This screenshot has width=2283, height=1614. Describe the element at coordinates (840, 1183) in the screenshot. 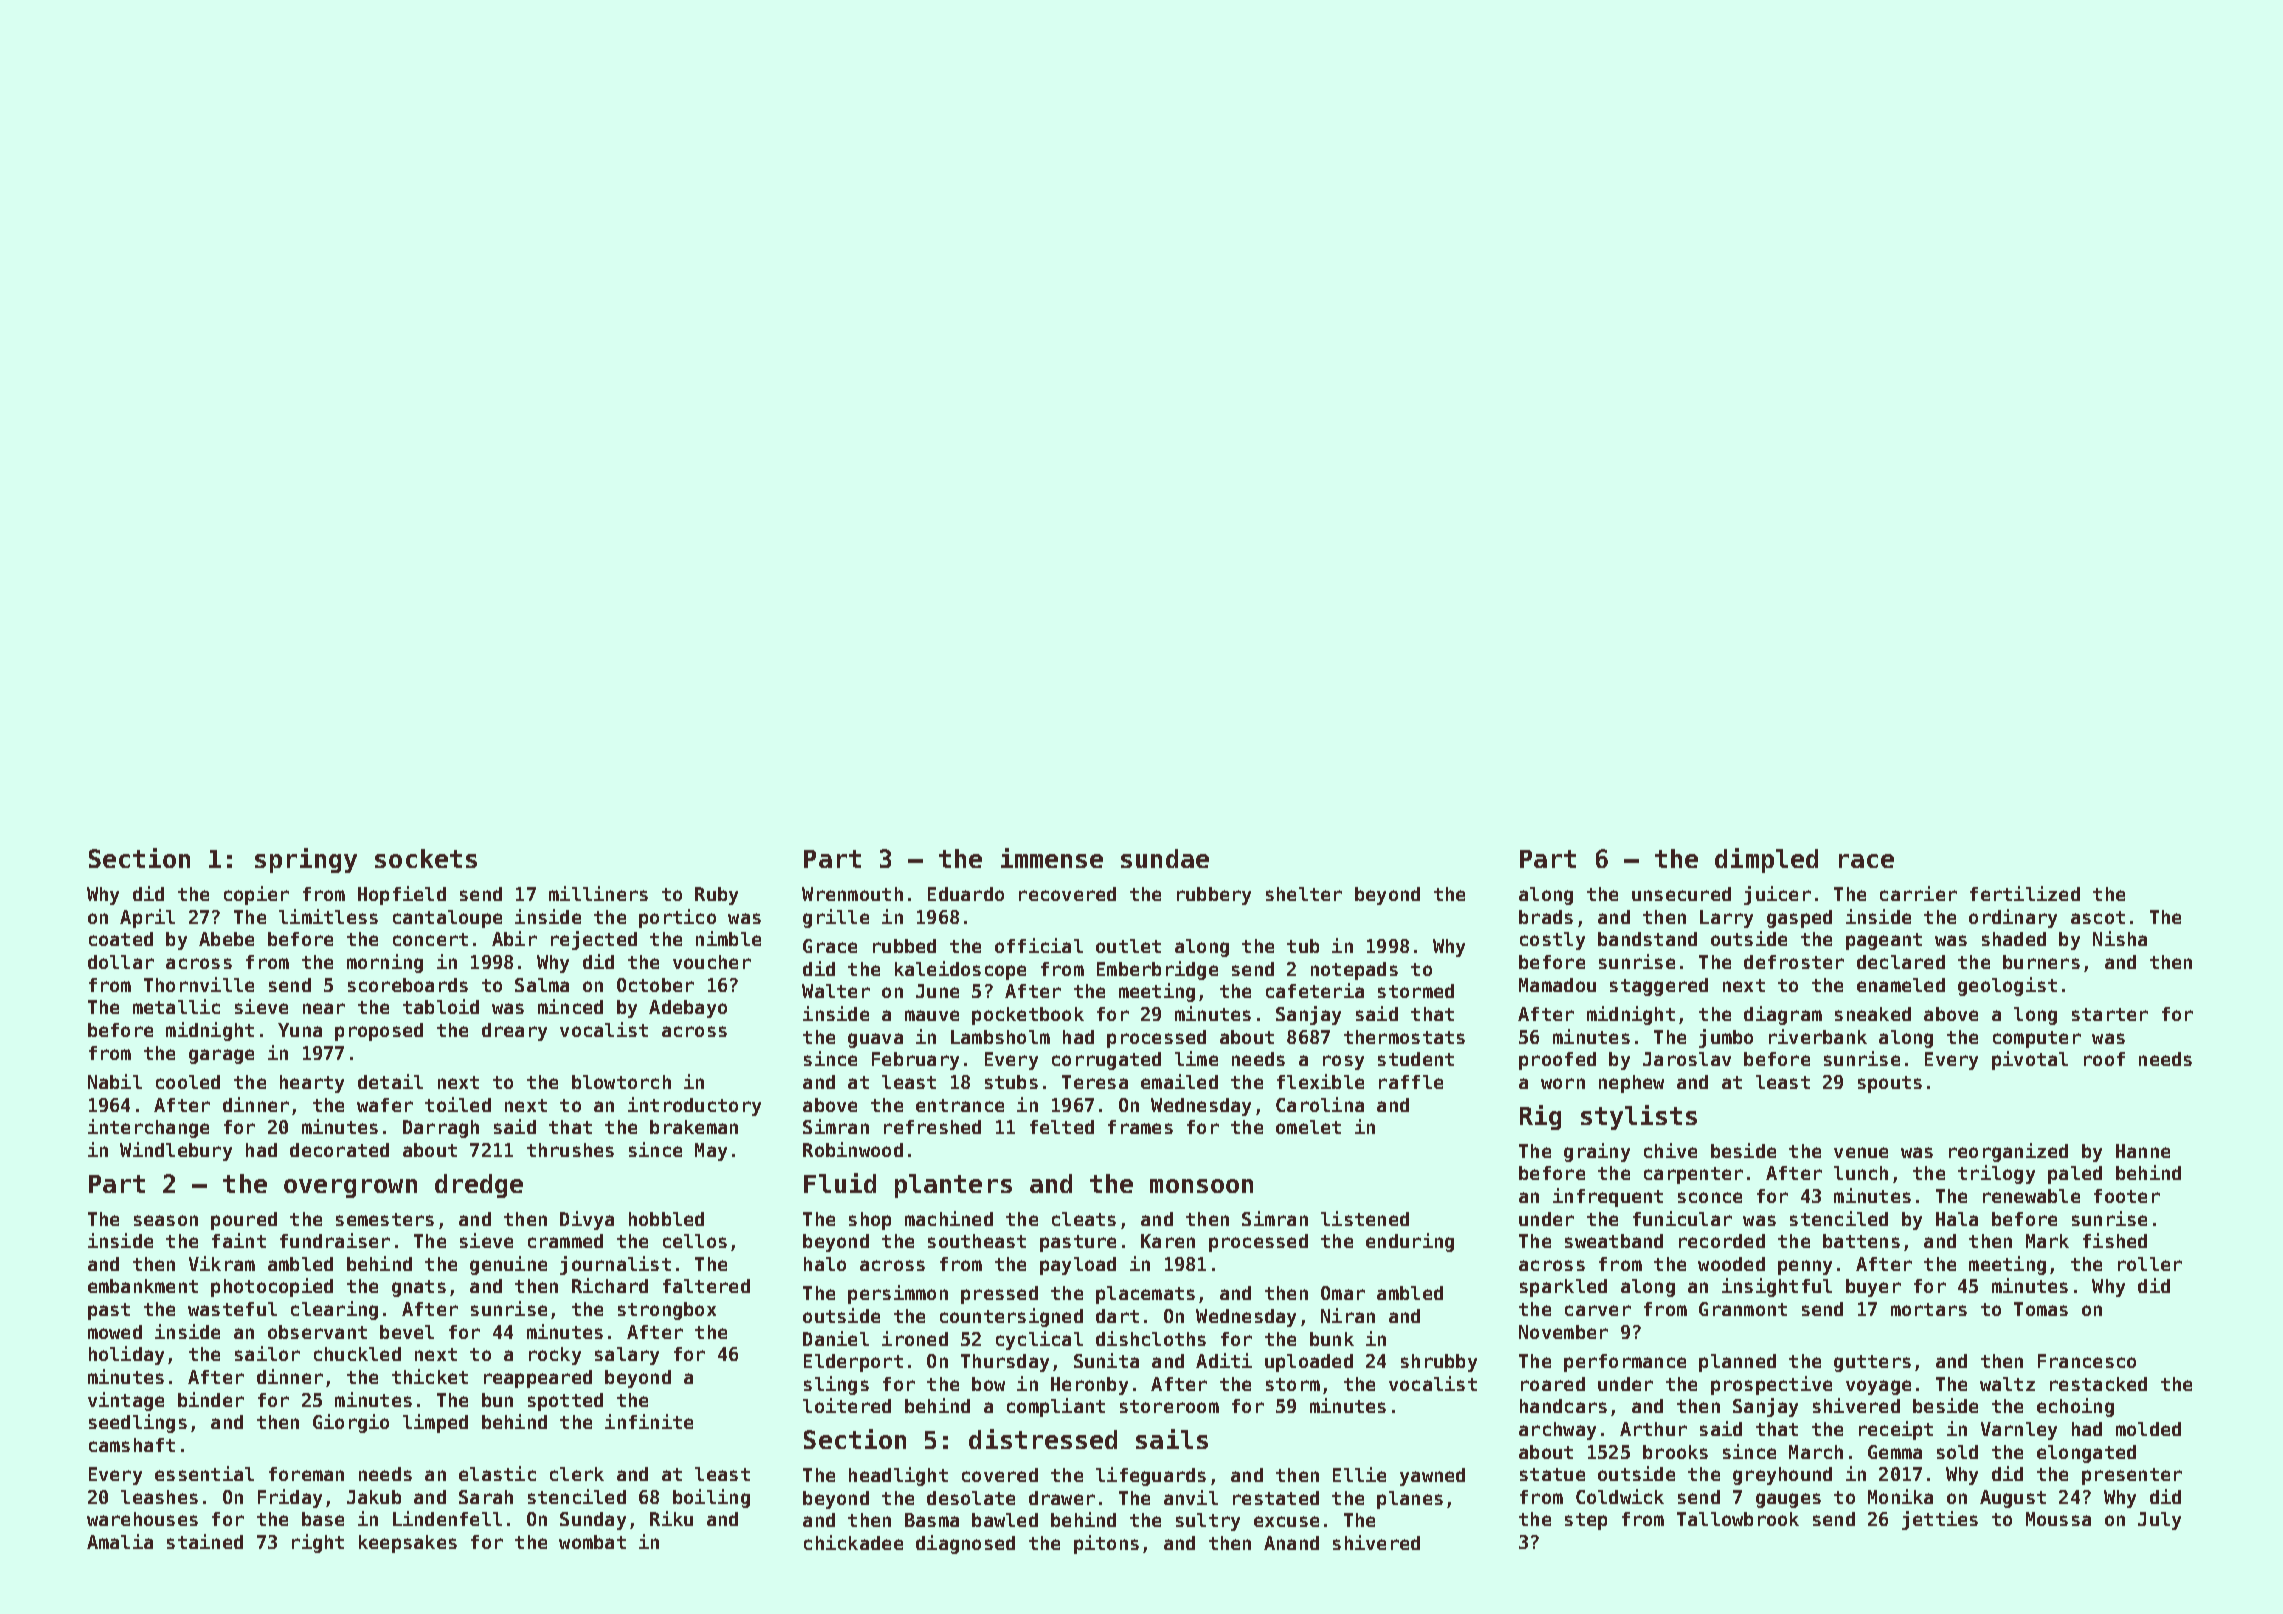

I see `Fluid` at that location.
